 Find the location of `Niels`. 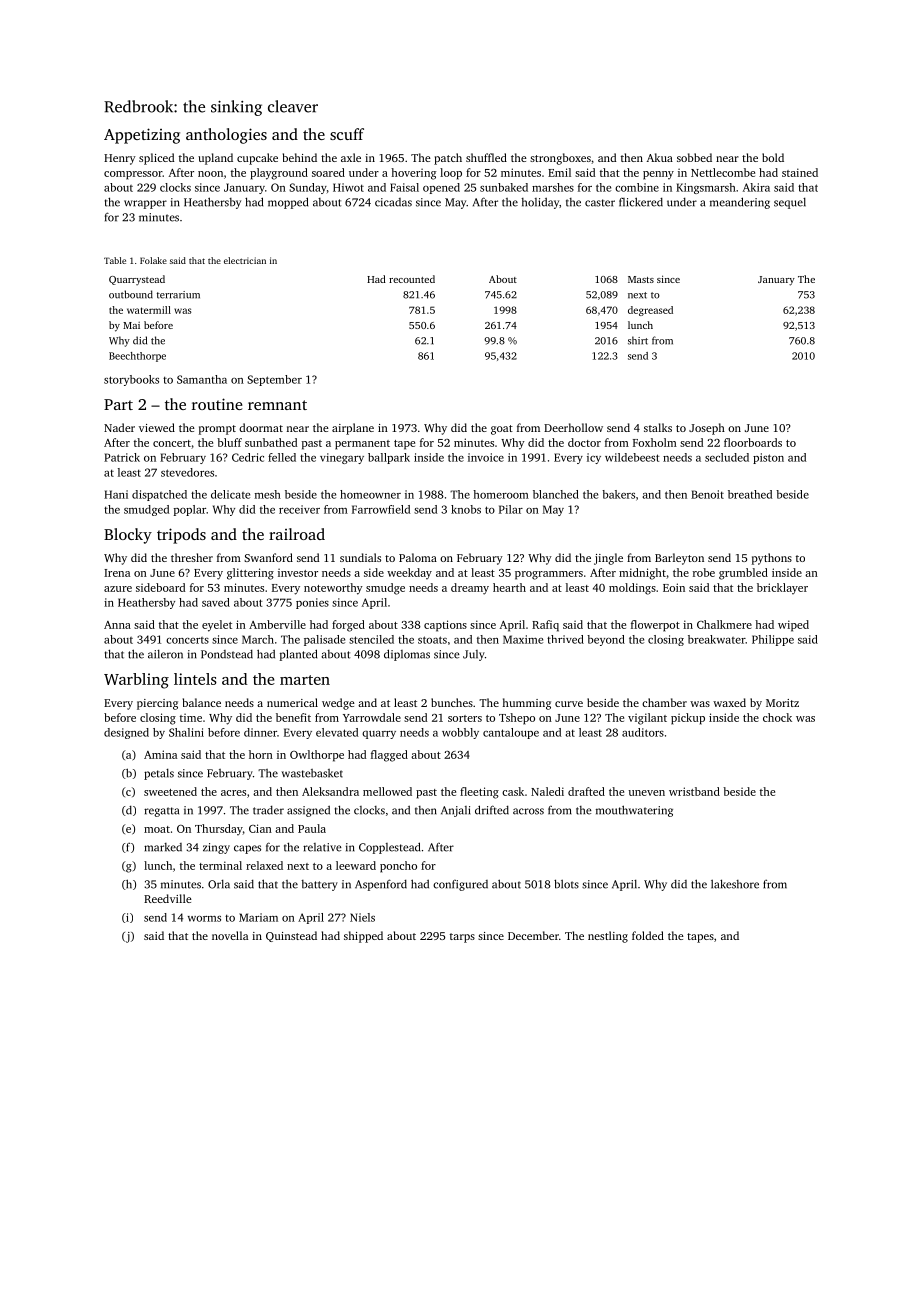

Niels is located at coordinates (362, 917).
